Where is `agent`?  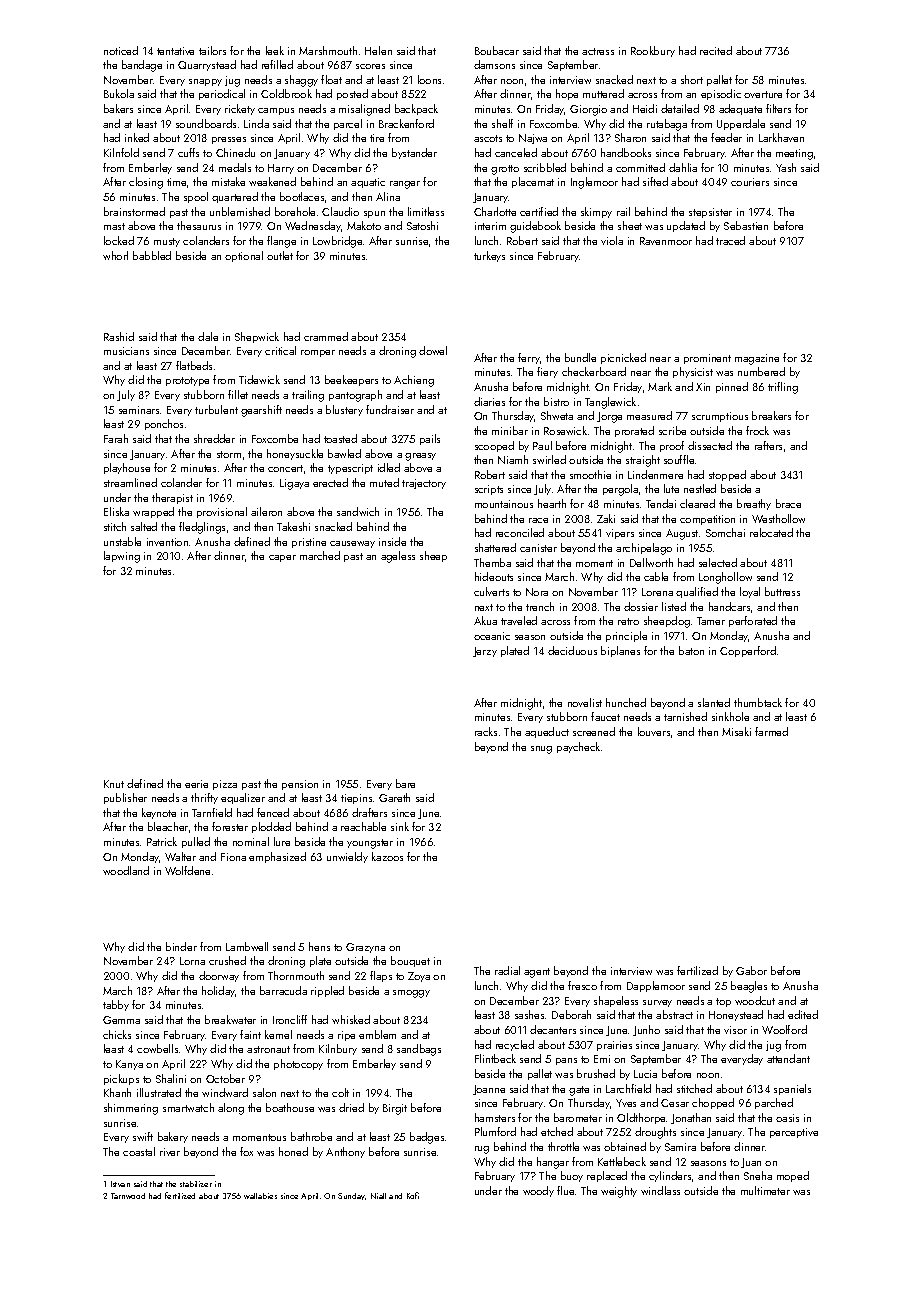
agent is located at coordinates (537, 973).
